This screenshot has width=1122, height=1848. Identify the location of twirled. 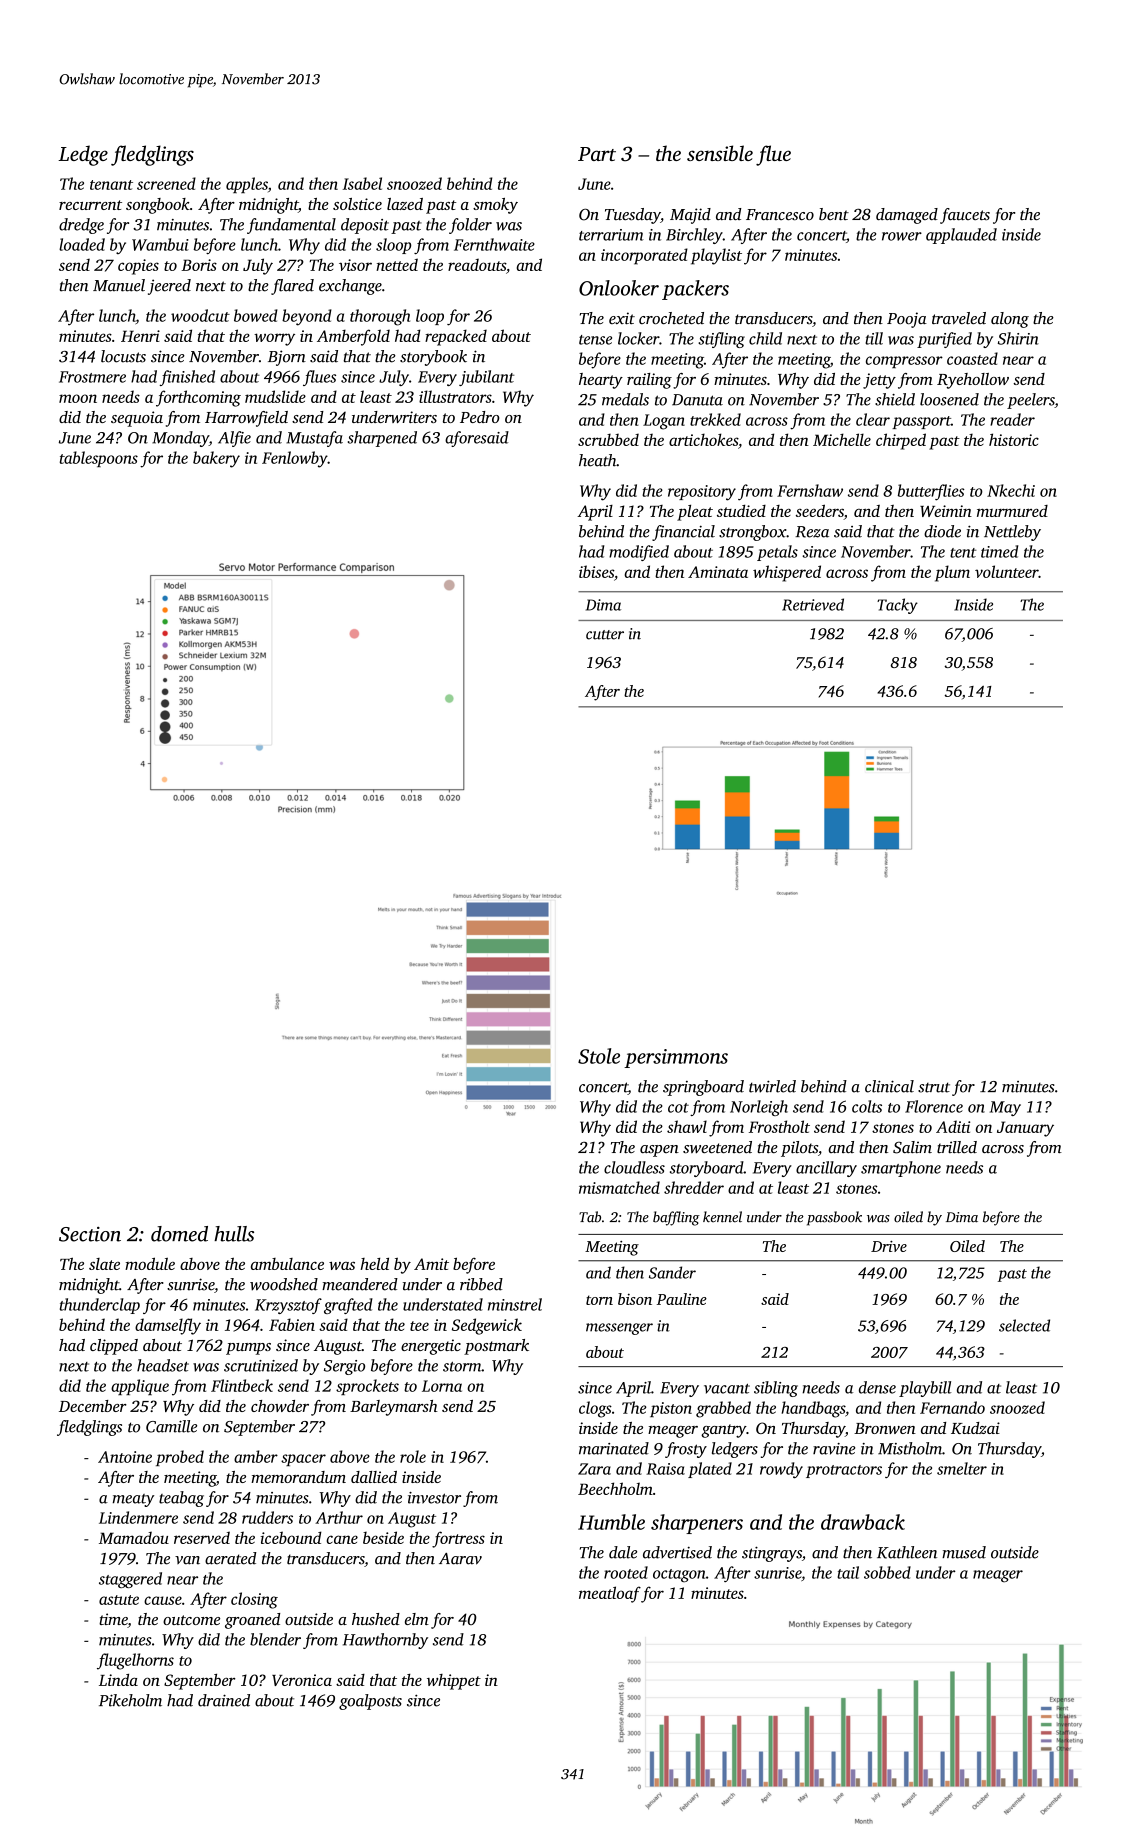
(772, 1086).
